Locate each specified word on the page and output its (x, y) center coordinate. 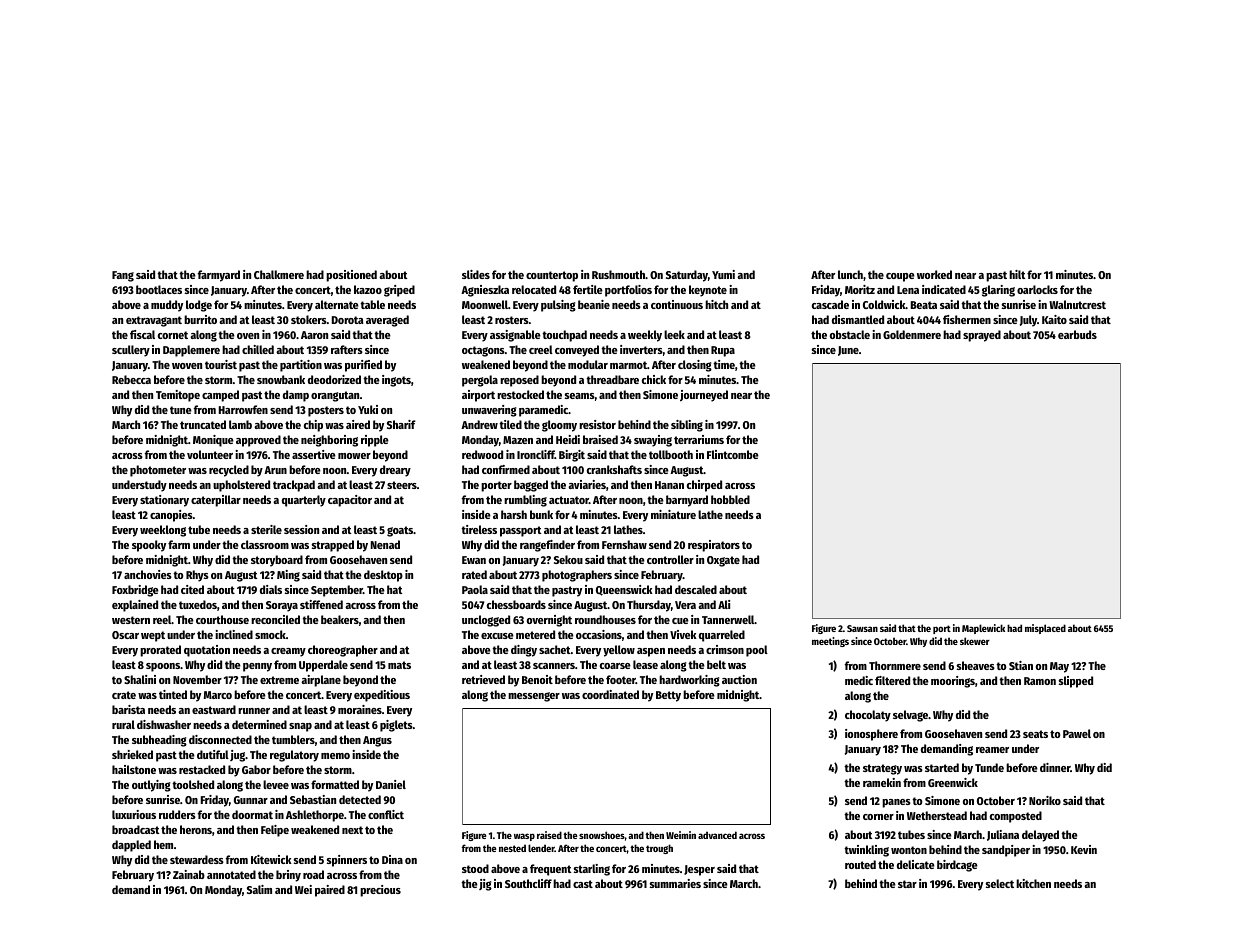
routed (860, 864)
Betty (668, 696)
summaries (675, 883)
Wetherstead (937, 815)
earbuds (1077, 334)
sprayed (982, 336)
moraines (360, 709)
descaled (696, 589)
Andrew (479, 424)
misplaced (1045, 629)
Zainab (189, 874)
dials (271, 589)
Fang (123, 276)
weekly (645, 336)
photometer (158, 471)
